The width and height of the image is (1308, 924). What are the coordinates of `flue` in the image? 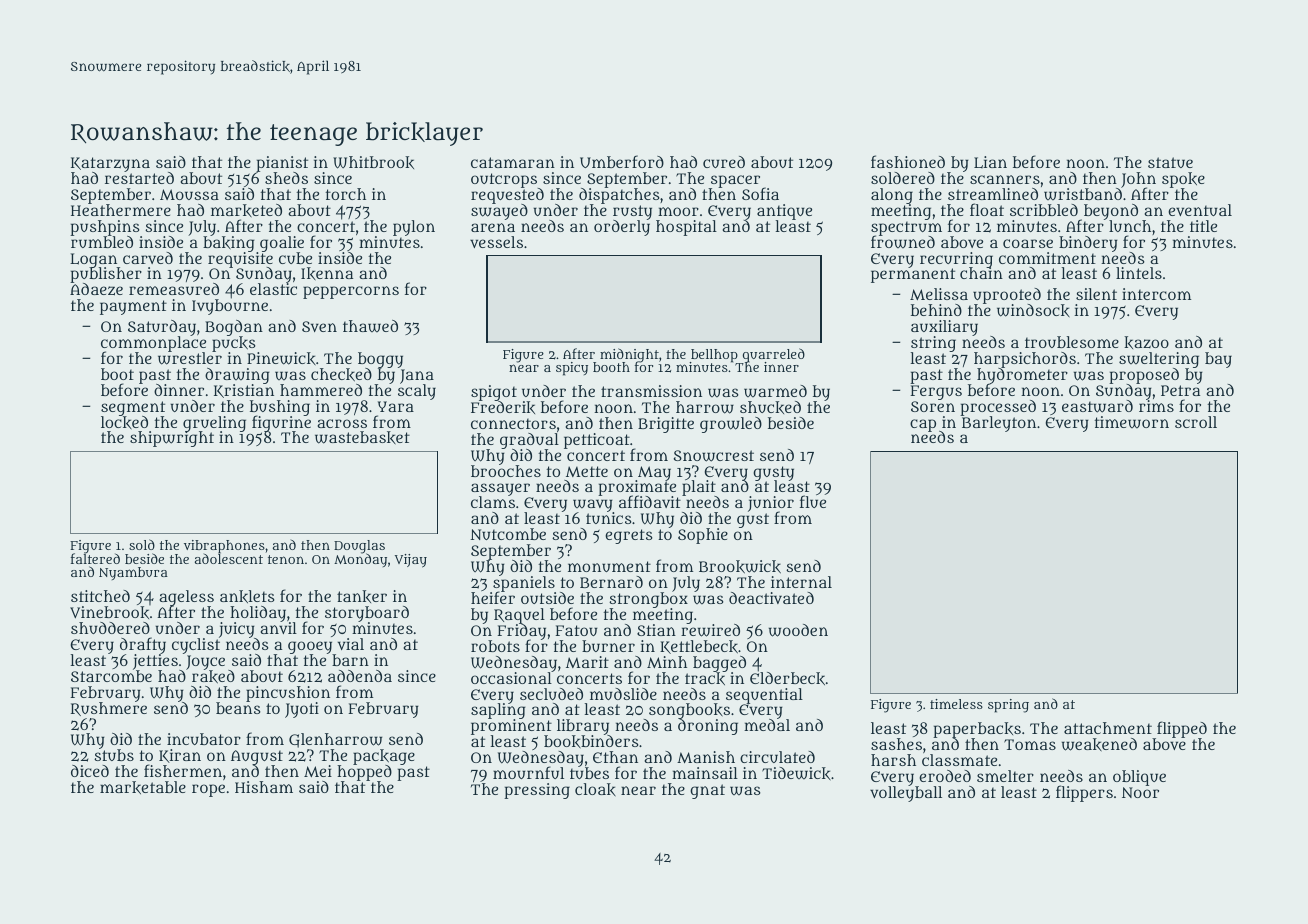 It's located at (813, 502).
